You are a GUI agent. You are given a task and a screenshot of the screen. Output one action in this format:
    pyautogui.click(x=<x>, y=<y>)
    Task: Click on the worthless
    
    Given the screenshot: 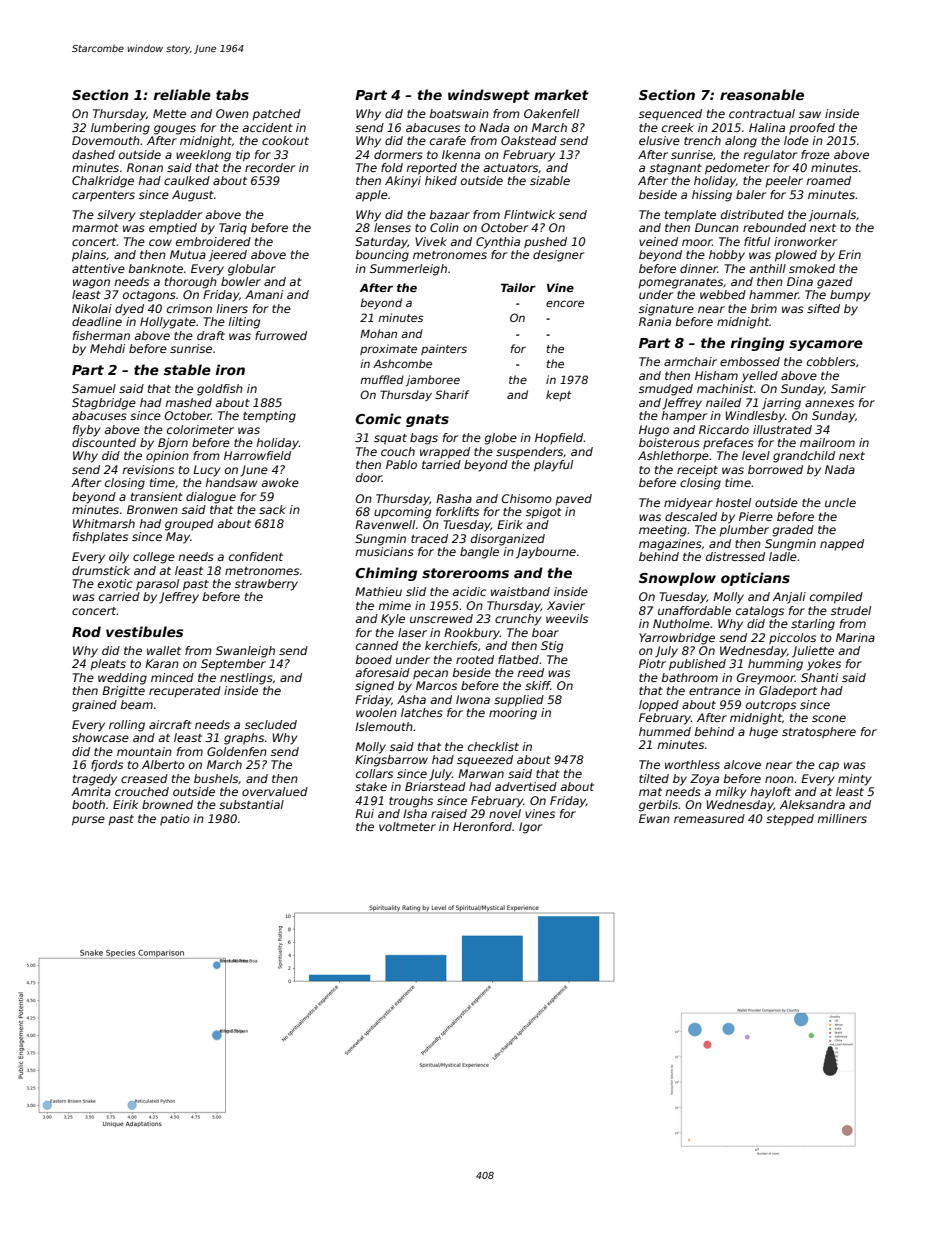 What is the action you would take?
    pyautogui.click(x=692, y=764)
